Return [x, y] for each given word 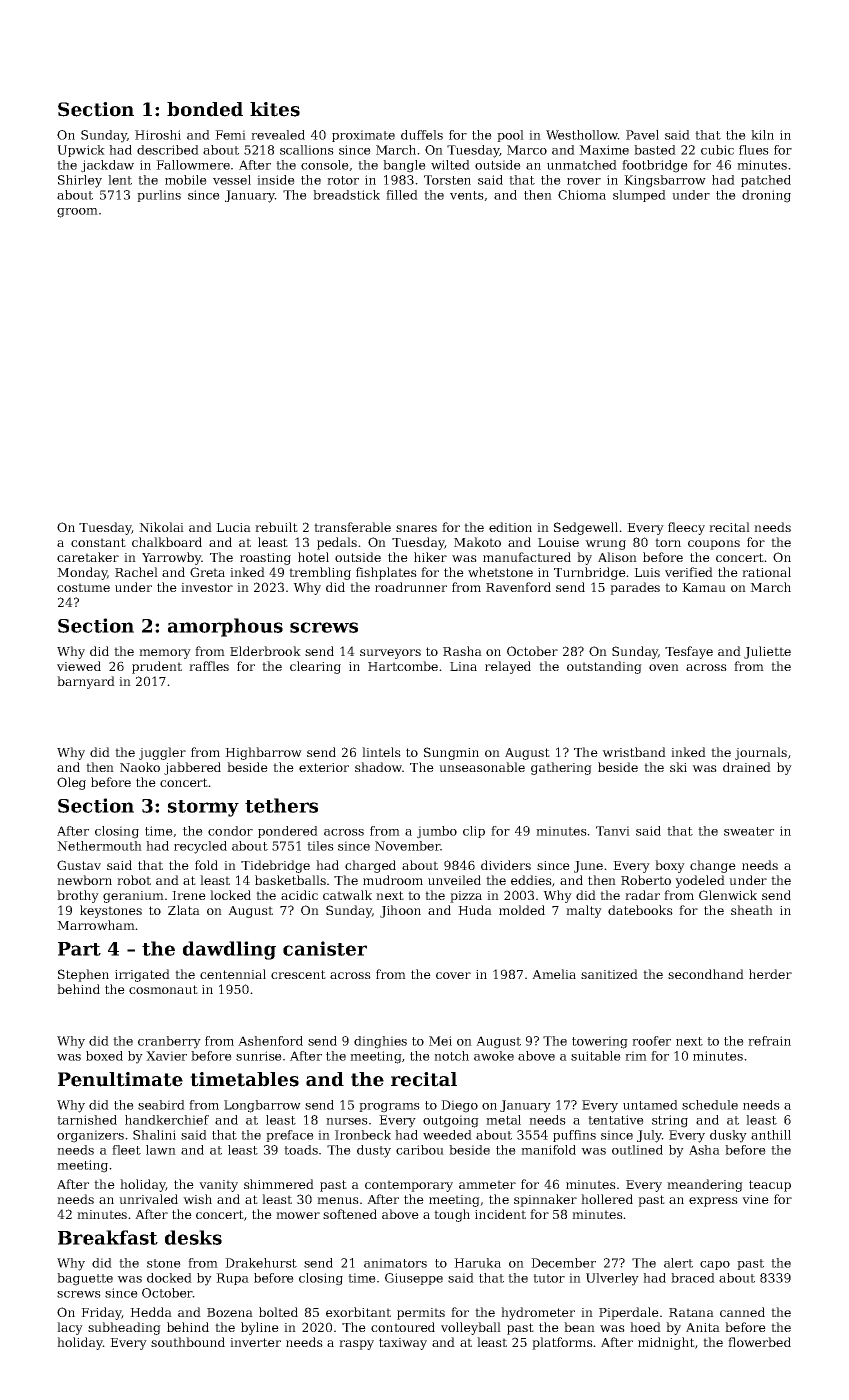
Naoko [140, 767]
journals [761, 753]
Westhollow [582, 135]
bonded [205, 109]
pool [510, 136]
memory [165, 654]
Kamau [704, 587]
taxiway [403, 1344]
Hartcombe [403, 666]
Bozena [230, 1312]
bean [579, 1327]
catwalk [347, 895]
